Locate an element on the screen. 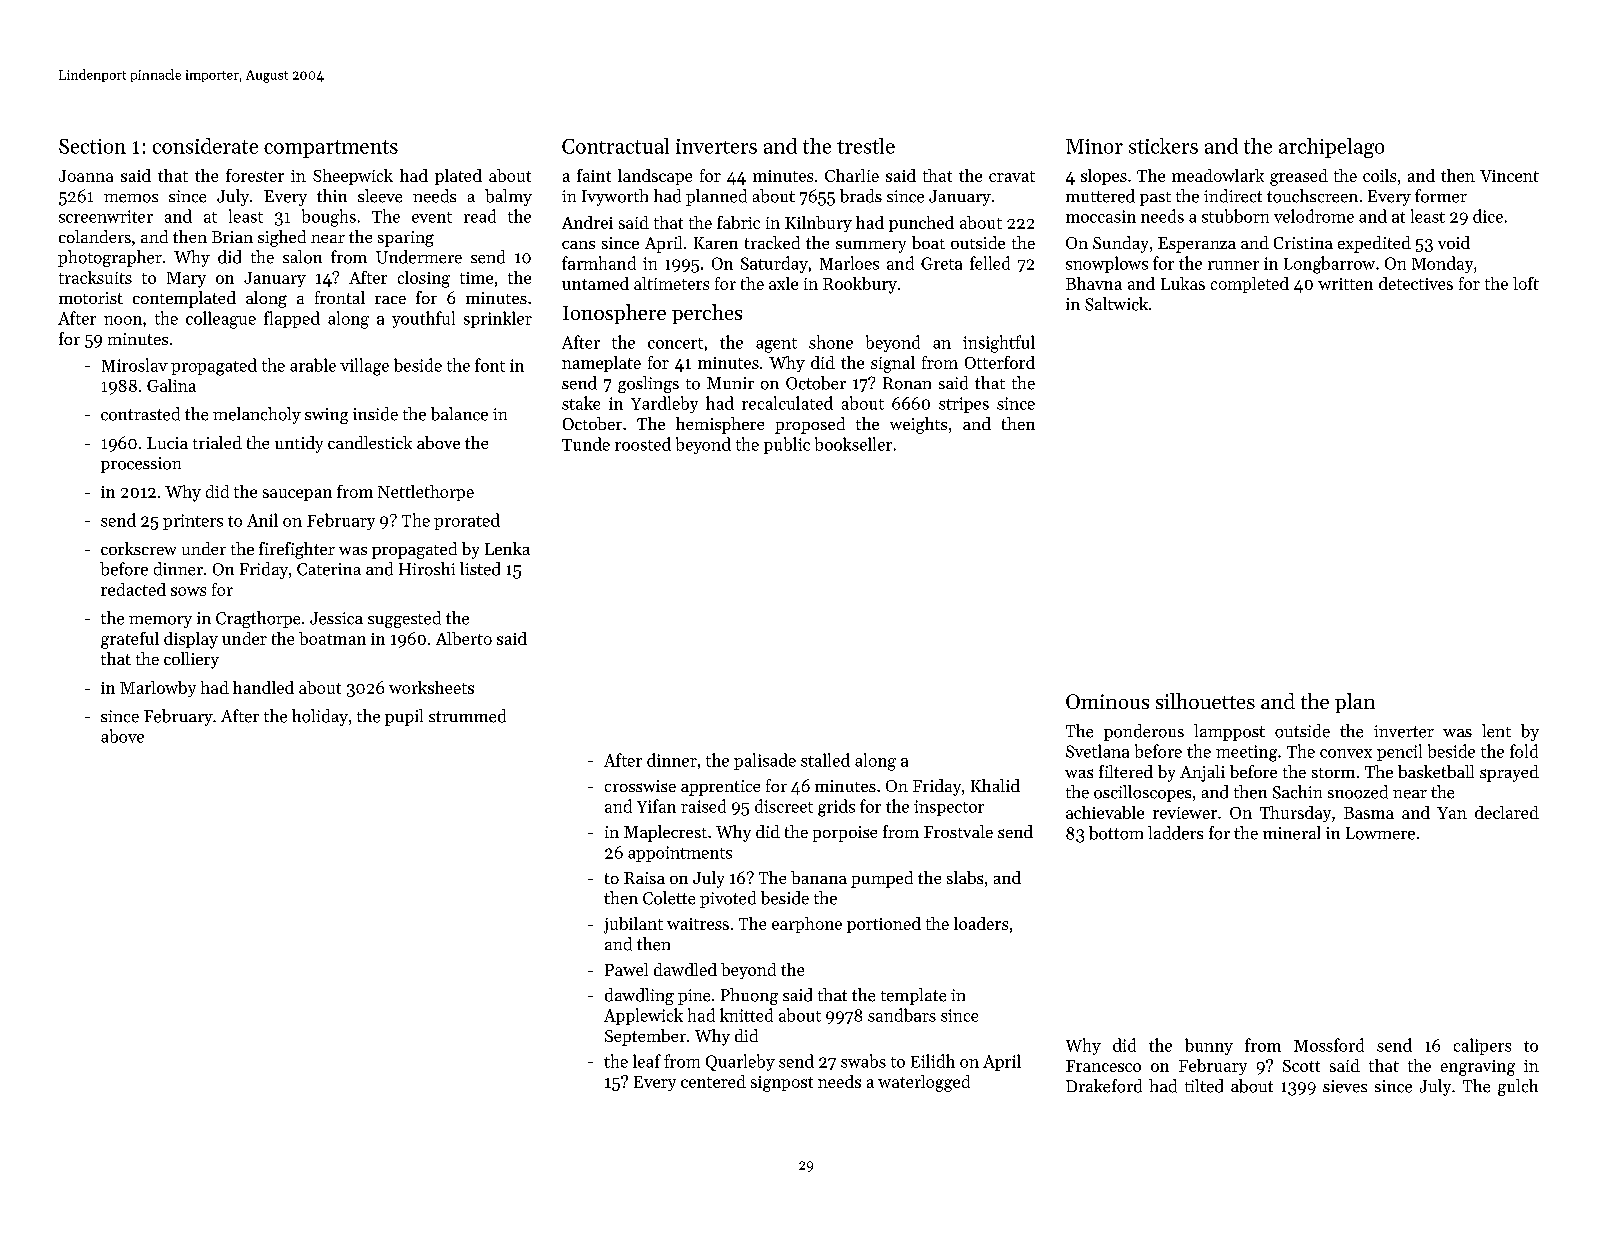 The height and width of the screenshot is (1234, 1597). detectives is located at coordinates (1416, 283).
